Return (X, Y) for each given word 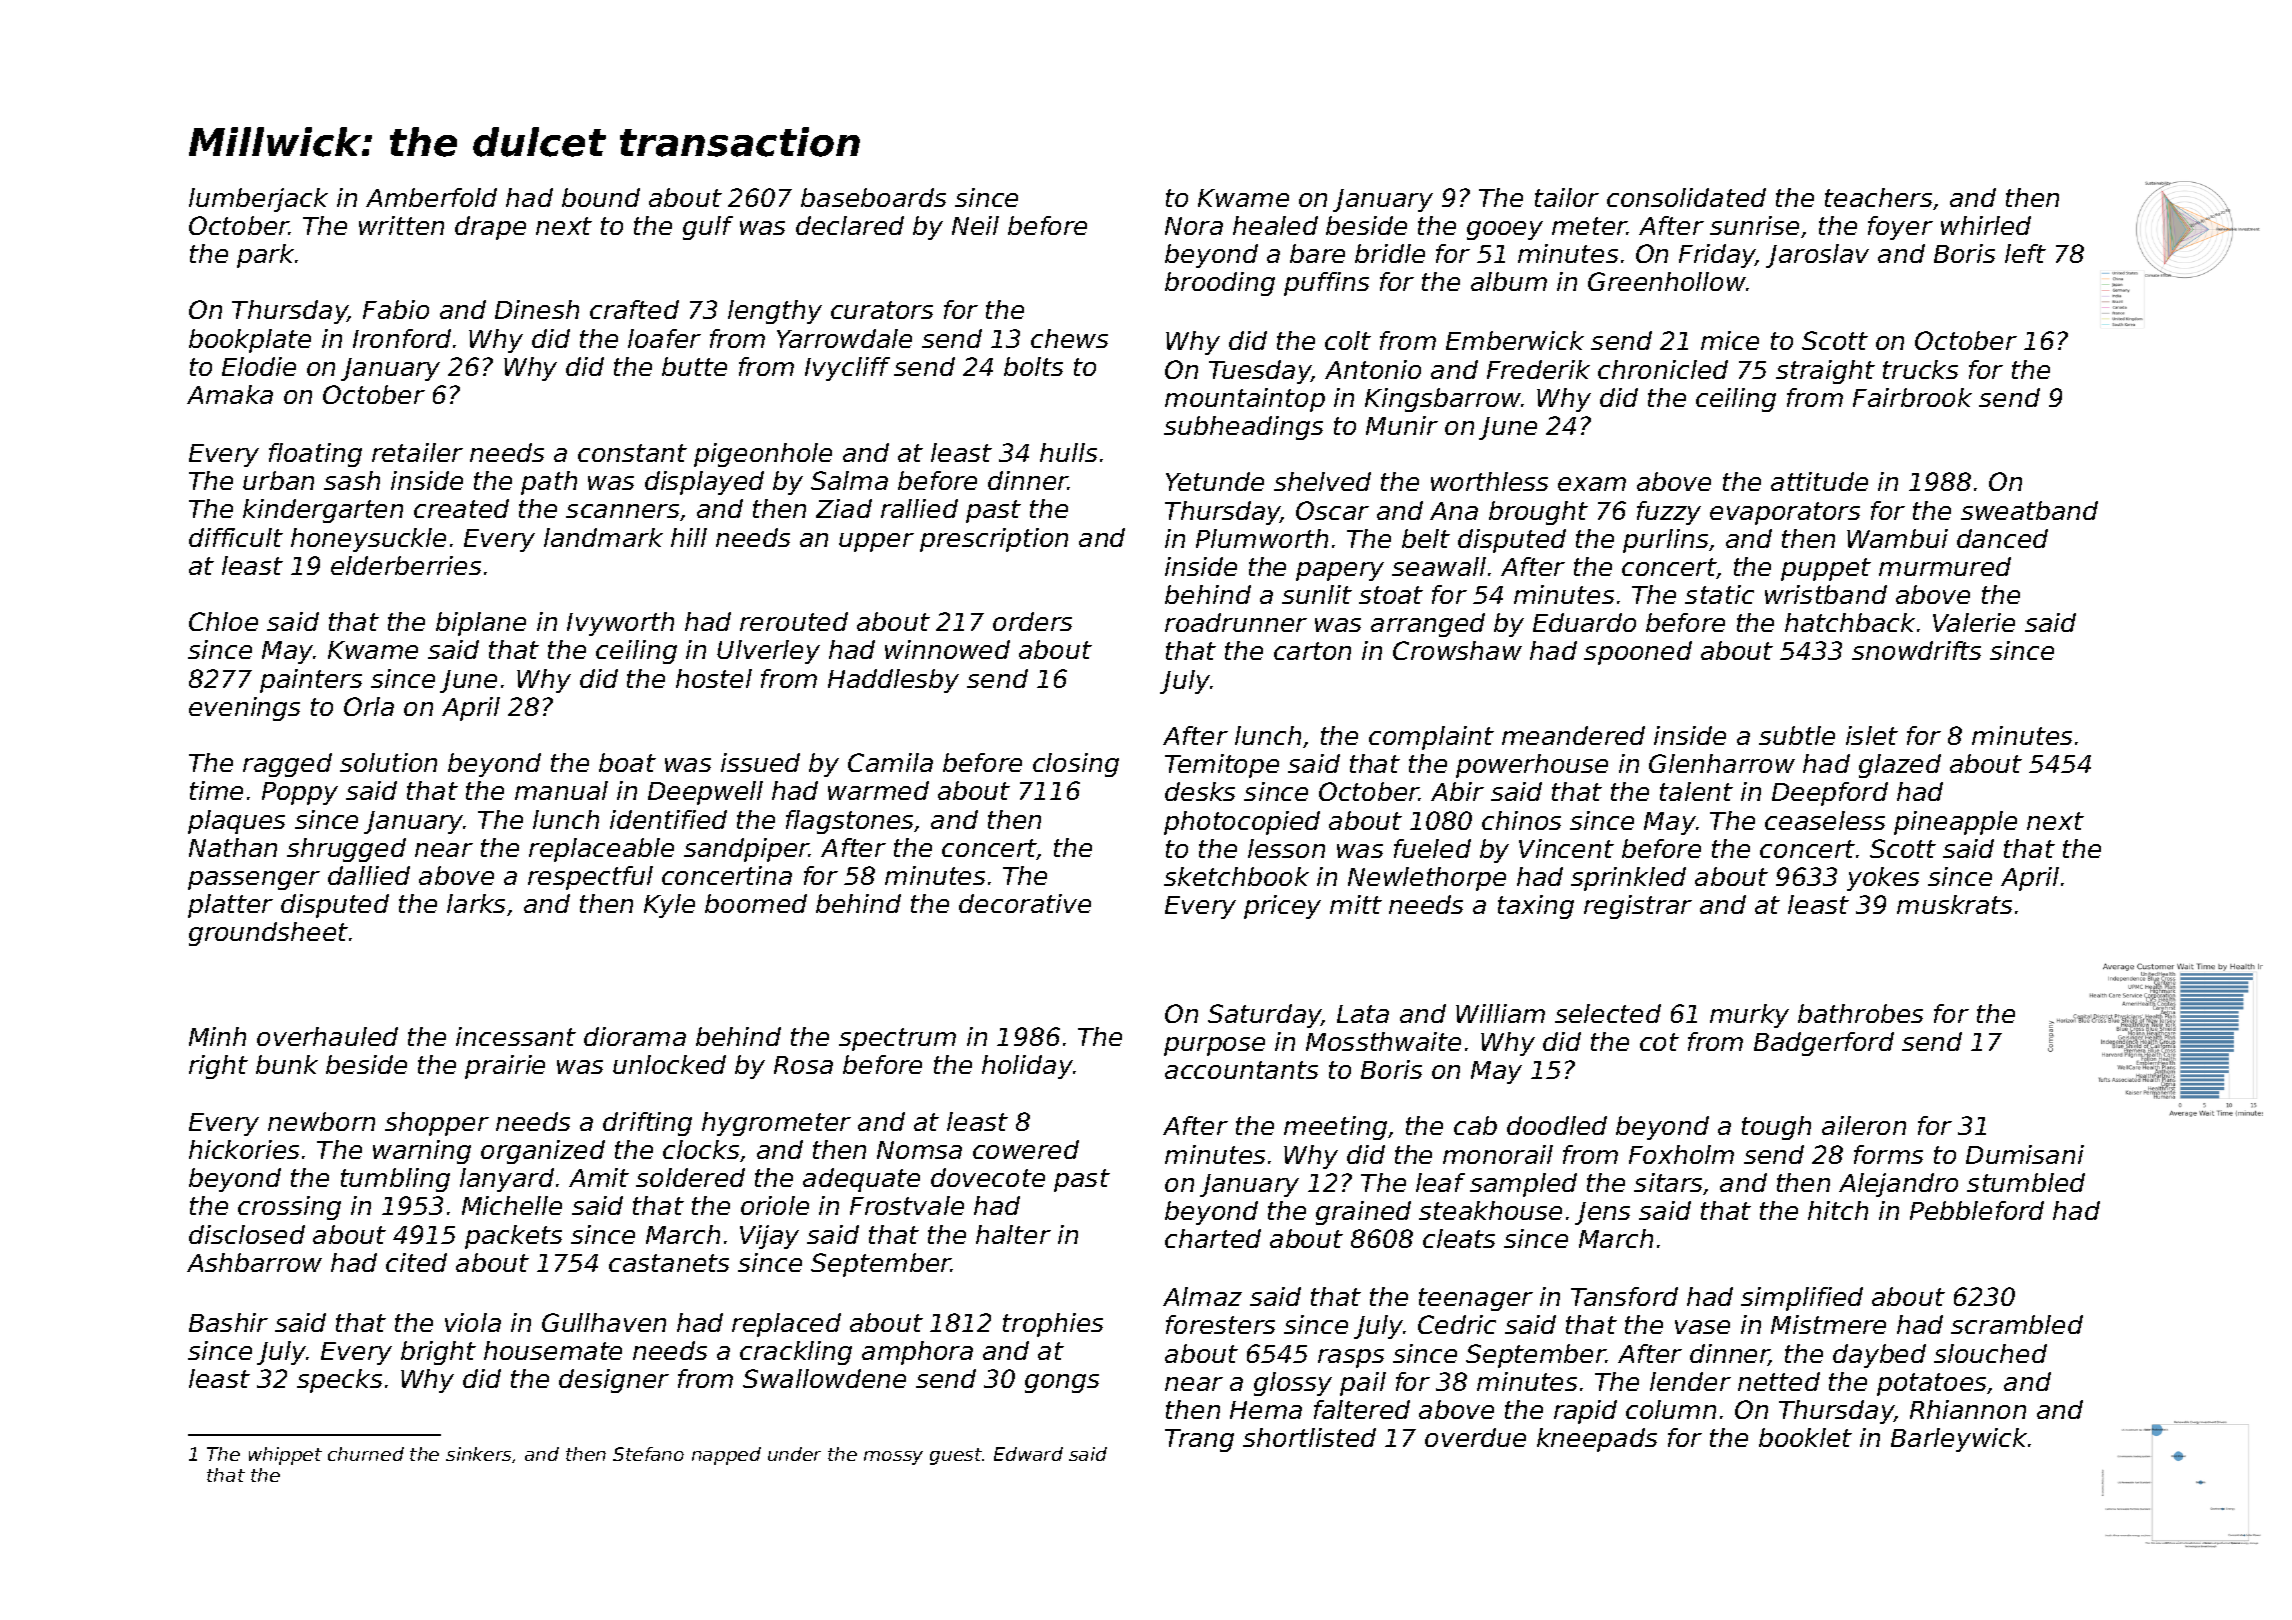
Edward (1028, 1454)
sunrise (1754, 225)
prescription (994, 540)
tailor (1567, 197)
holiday (1027, 1067)
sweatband (2029, 510)
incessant (516, 1036)
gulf (708, 228)
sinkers (478, 1454)
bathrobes (1860, 1013)
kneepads (1597, 1440)
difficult (236, 537)
